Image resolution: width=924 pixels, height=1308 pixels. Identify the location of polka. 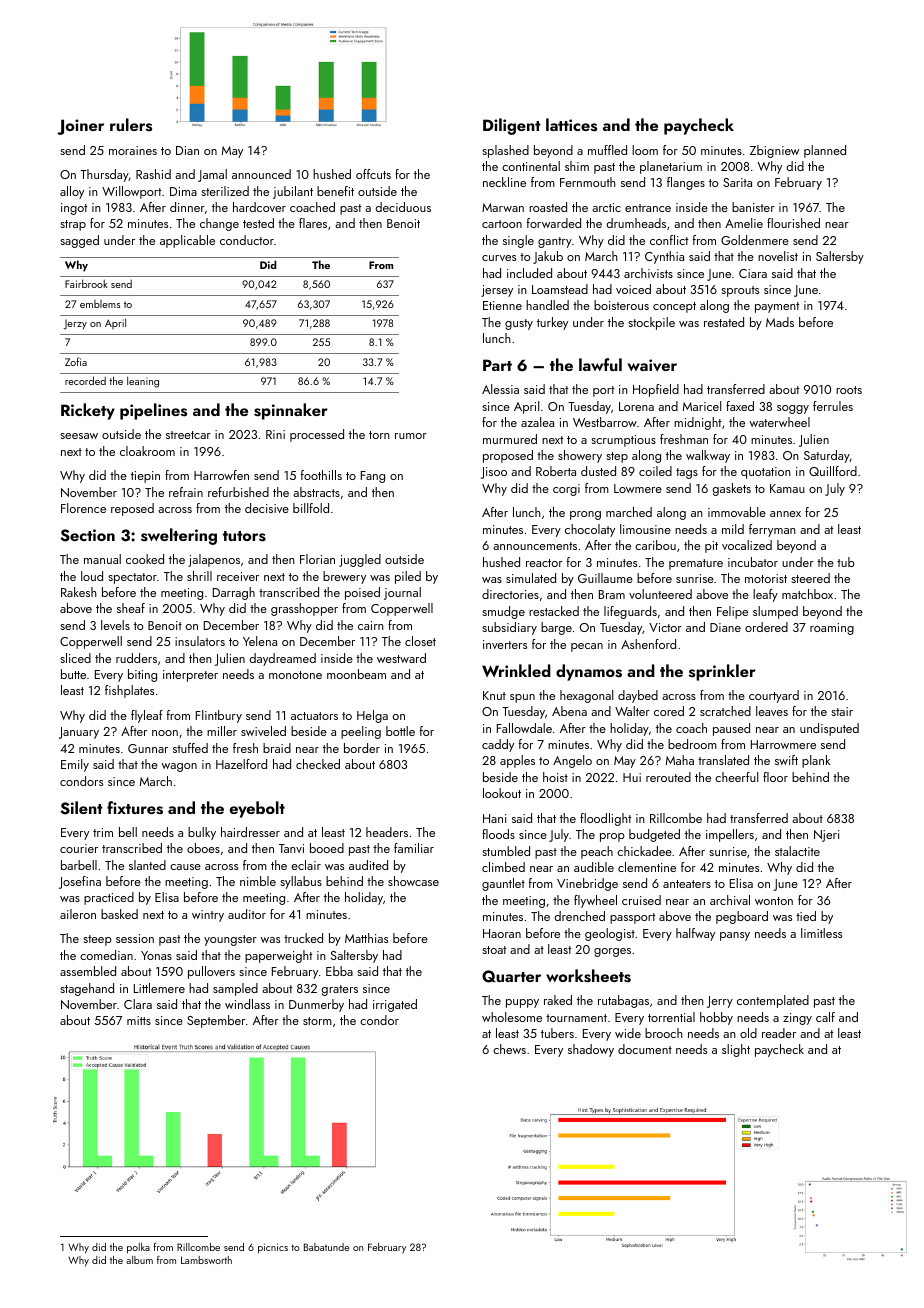
(138, 1248).
